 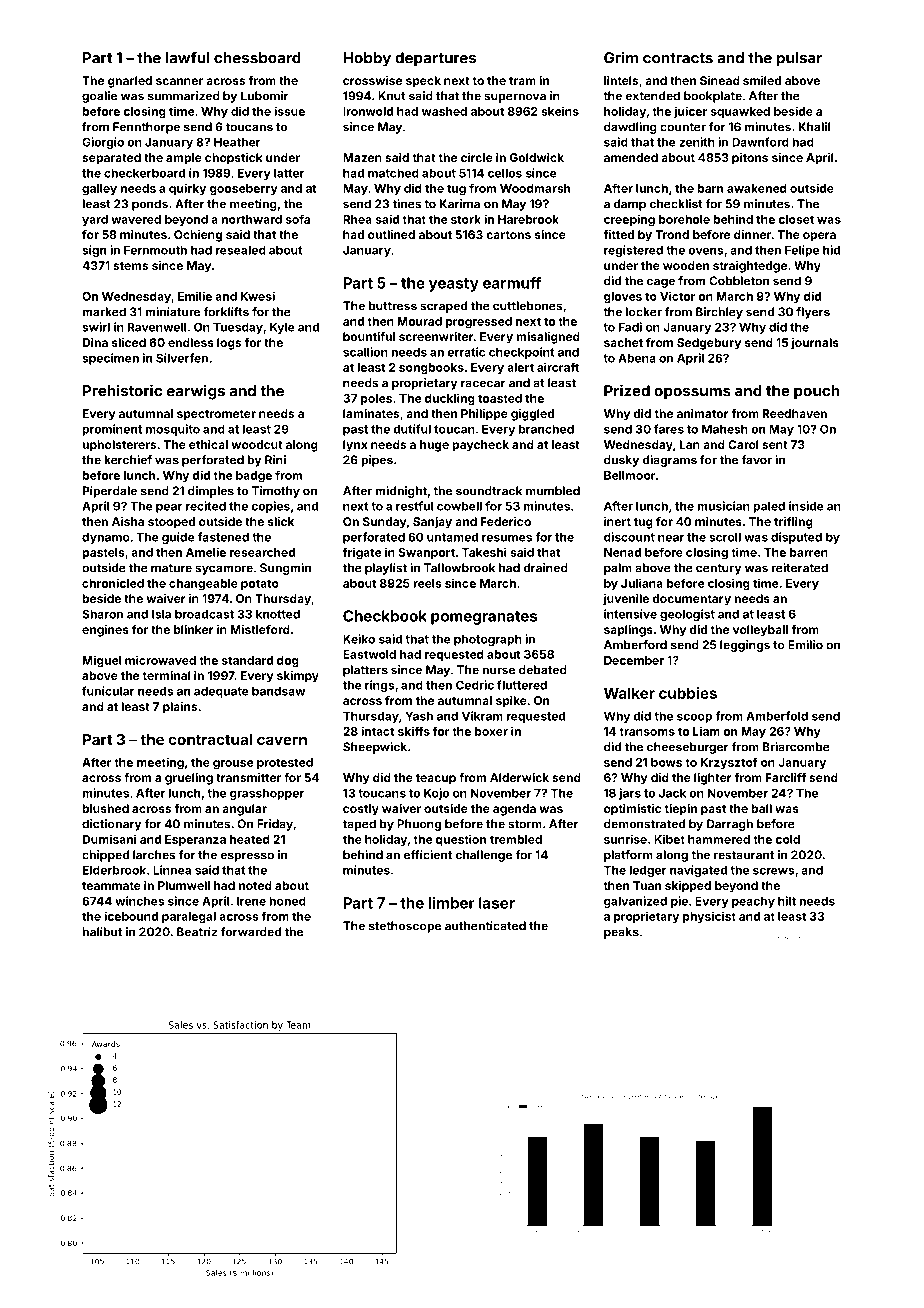 What do you see at coordinates (498, 671) in the screenshot?
I see `nurse` at bounding box center [498, 671].
